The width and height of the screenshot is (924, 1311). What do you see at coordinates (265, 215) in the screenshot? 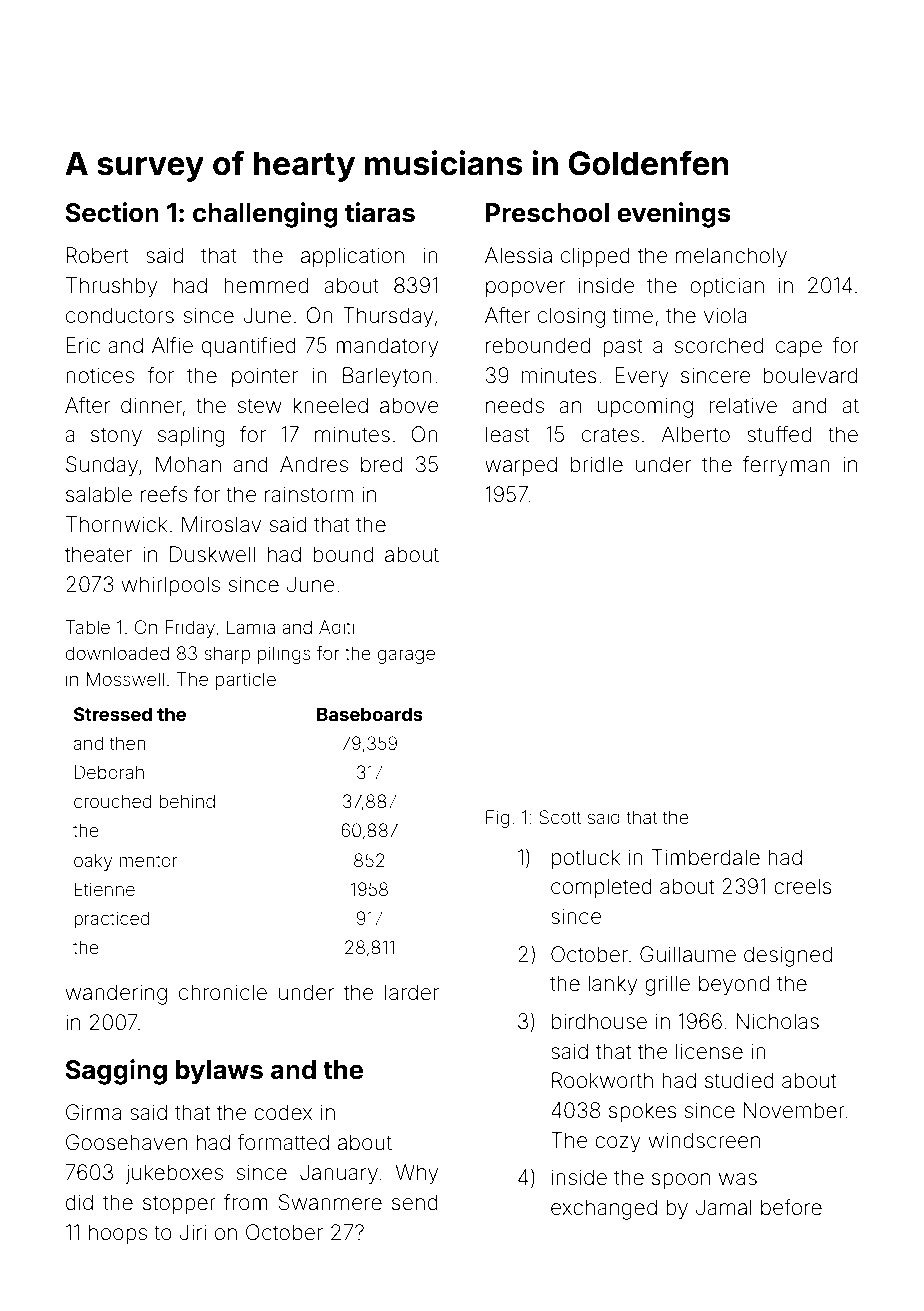
I see `challenging` at bounding box center [265, 215].
